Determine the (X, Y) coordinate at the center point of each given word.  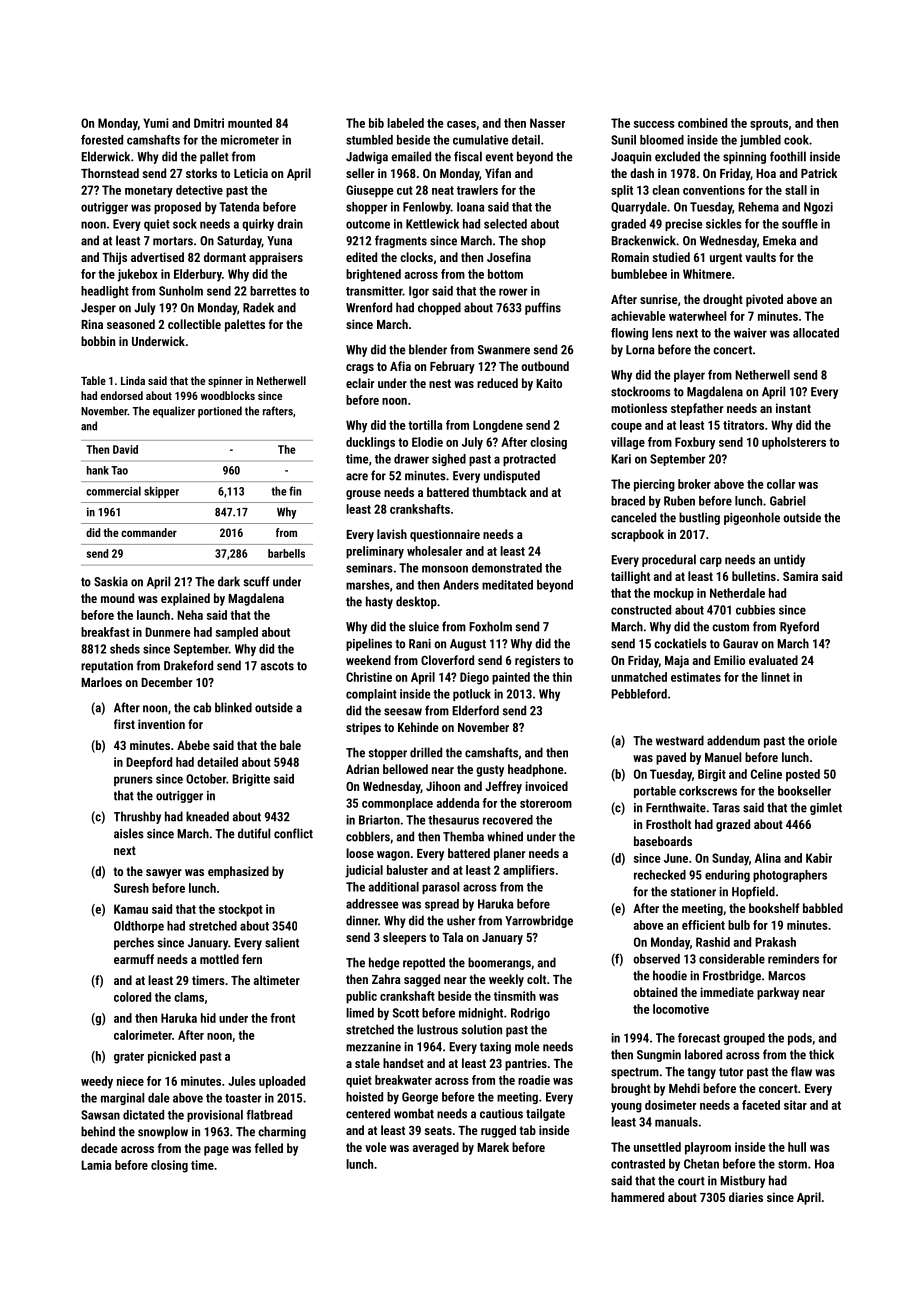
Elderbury (198, 275)
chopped (439, 308)
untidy (789, 560)
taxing (495, 1048)
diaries (746, 1197)
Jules (242, 1081)
